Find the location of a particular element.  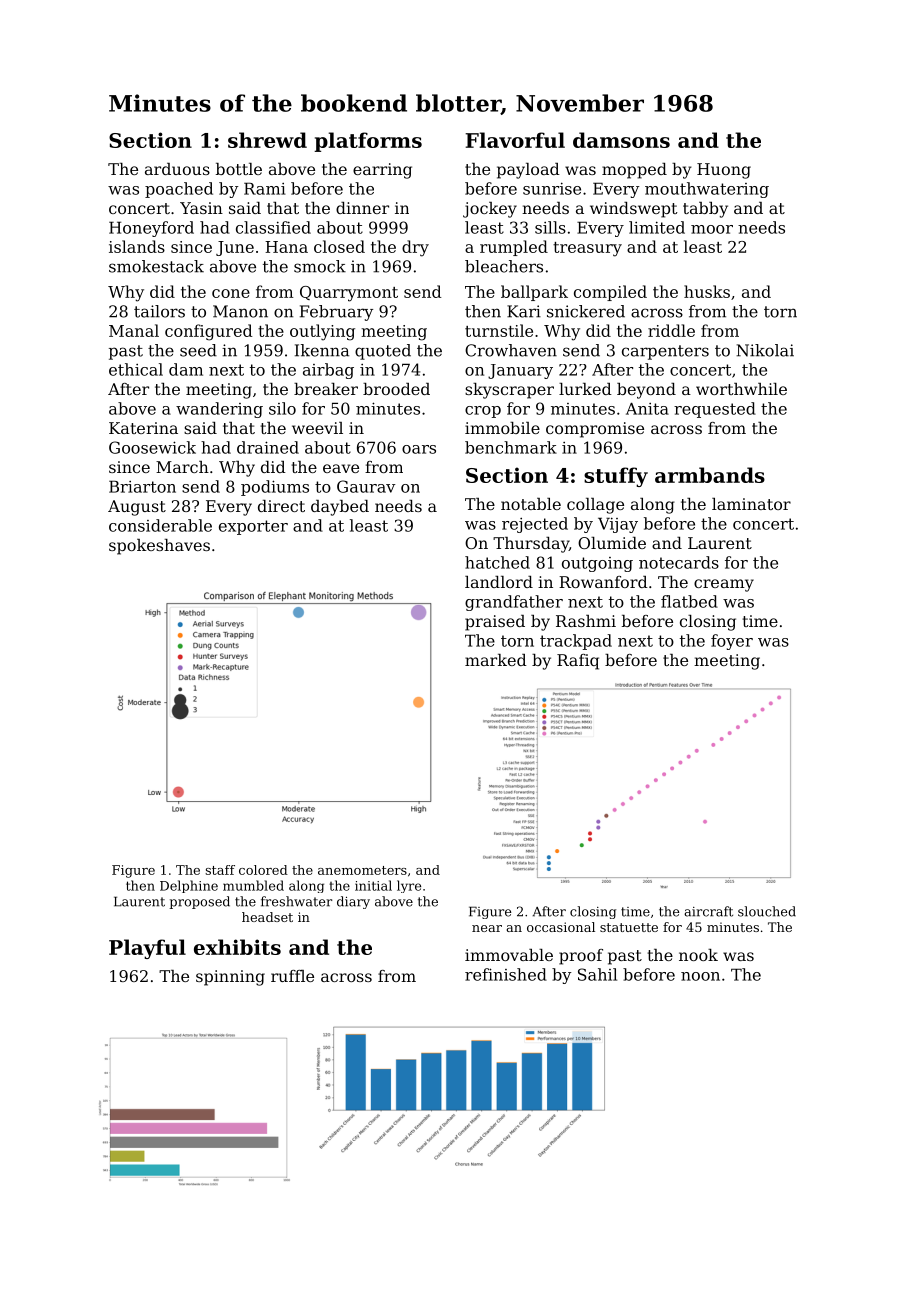

carpenters is located at coordinates (665, 352).
